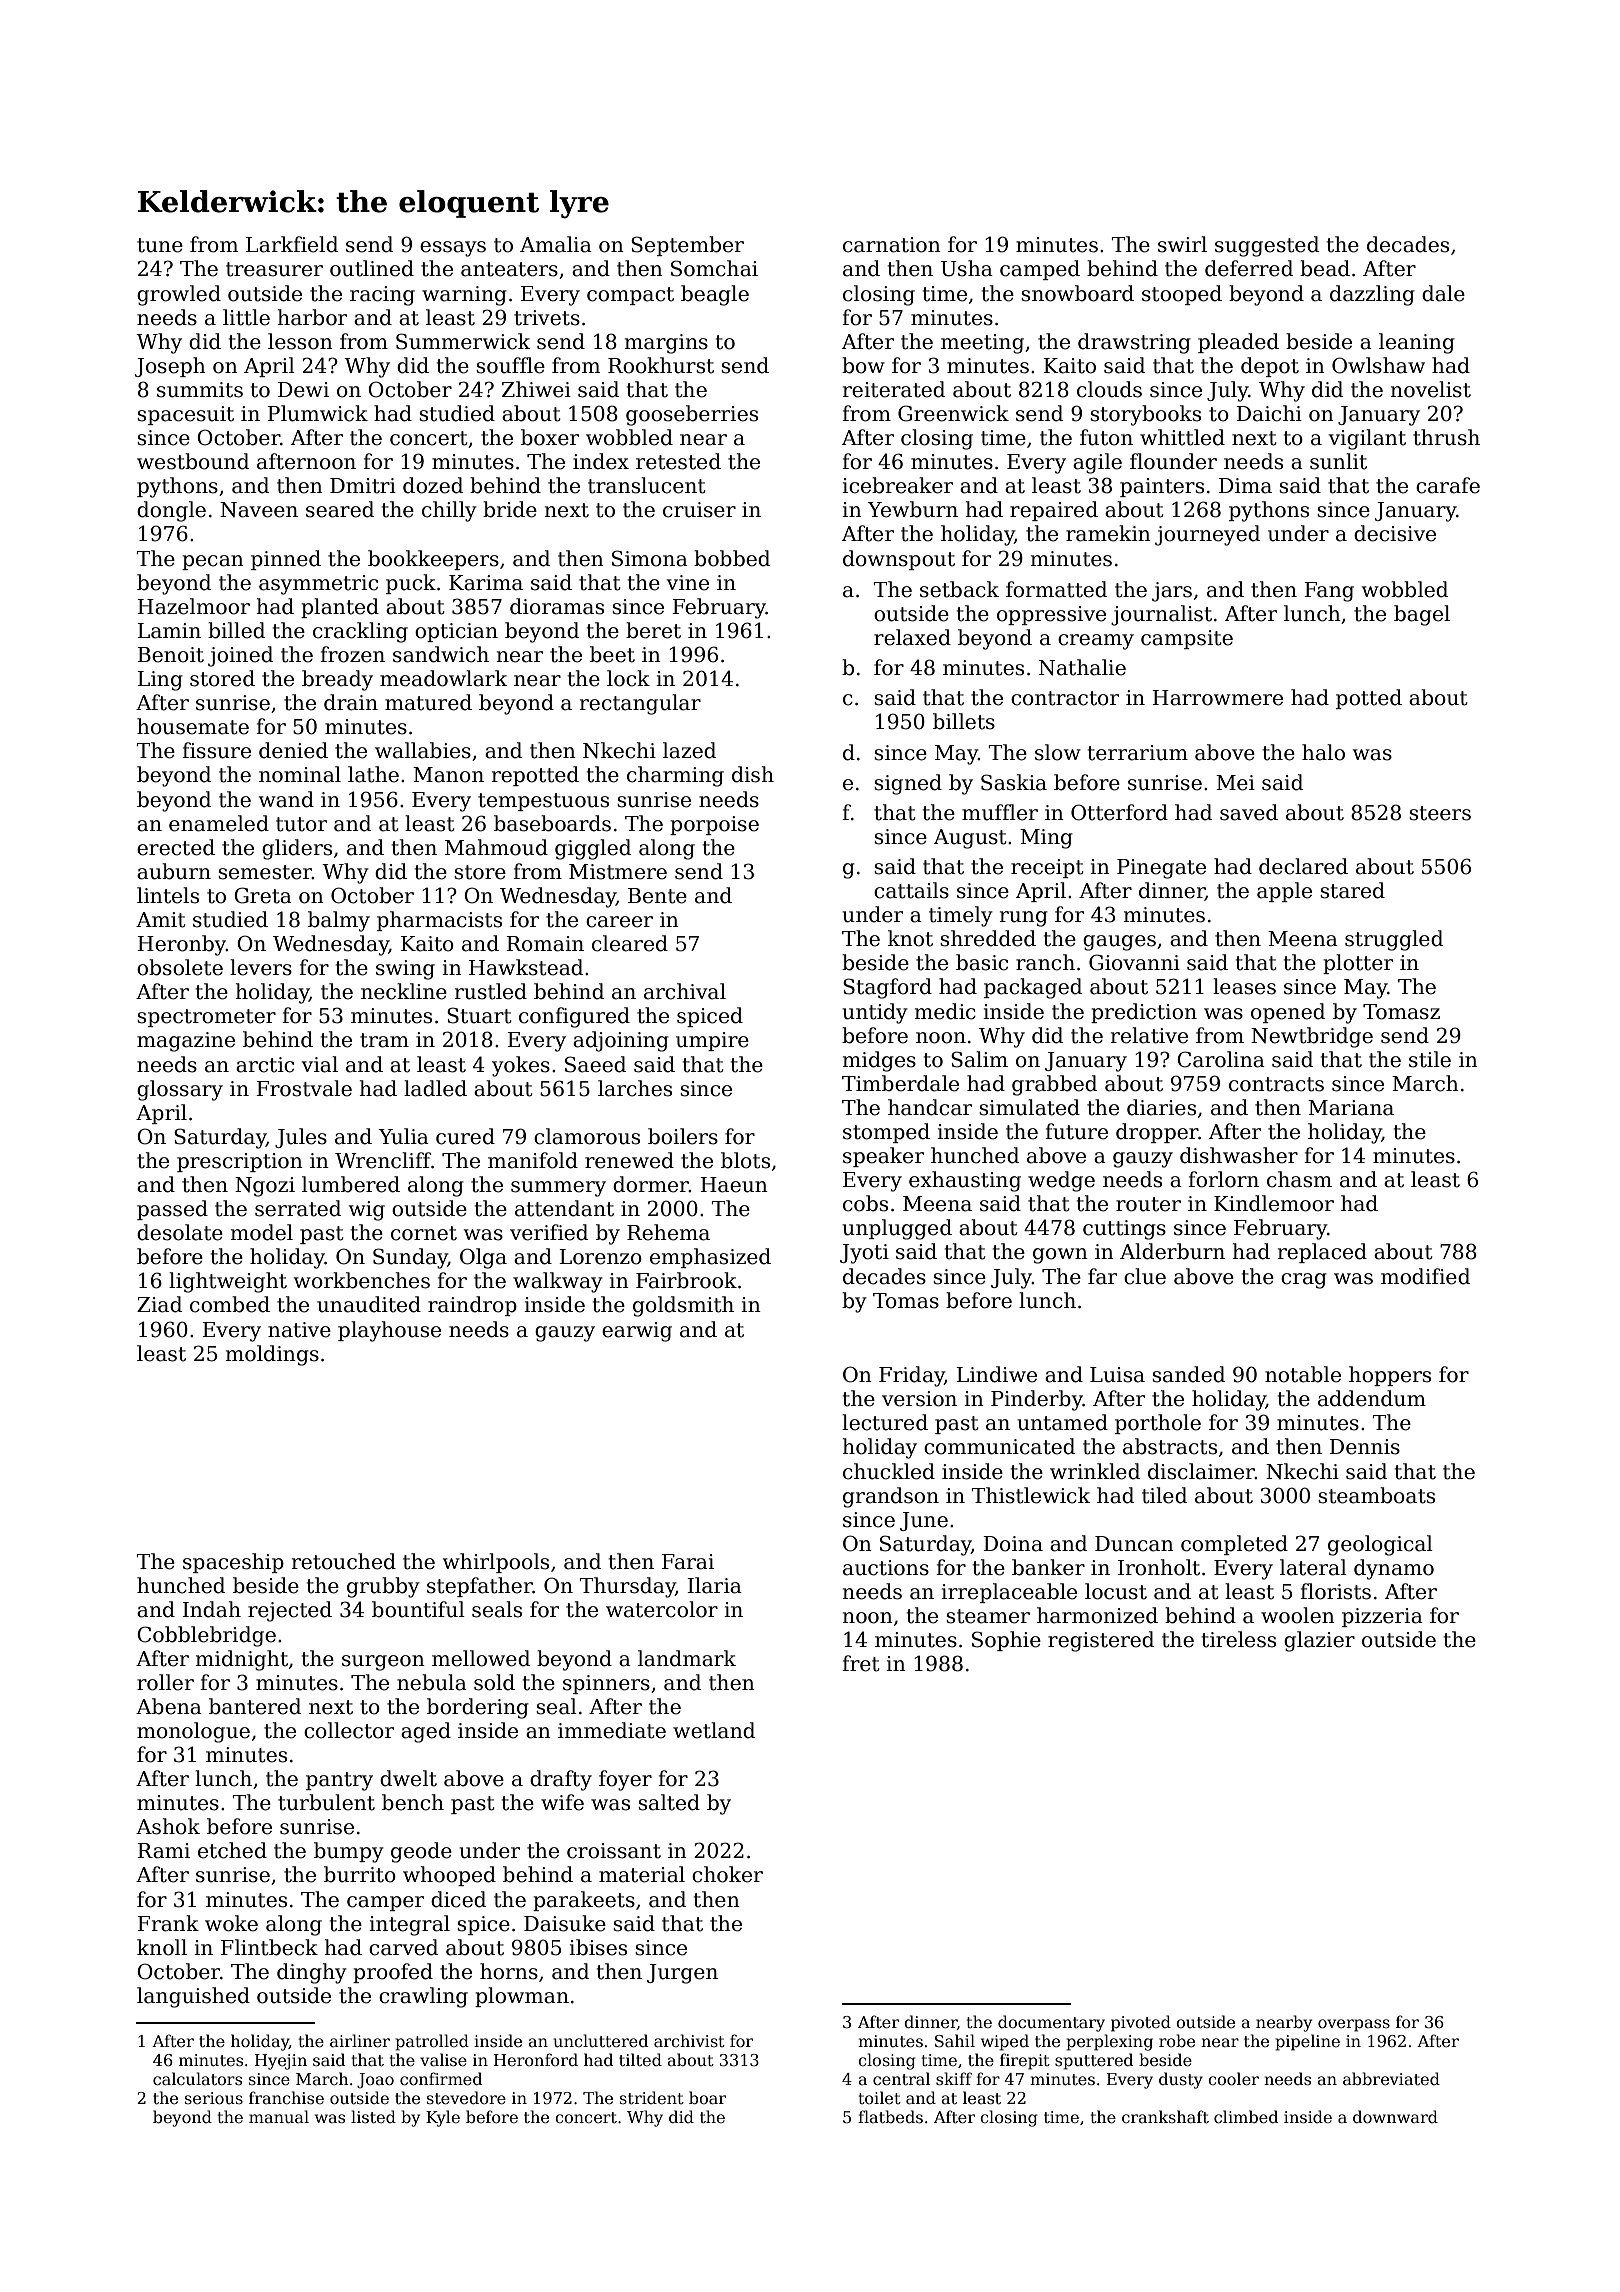 The image size is (1620, 2292). I want to click on swirl, so click(1182, 244).
